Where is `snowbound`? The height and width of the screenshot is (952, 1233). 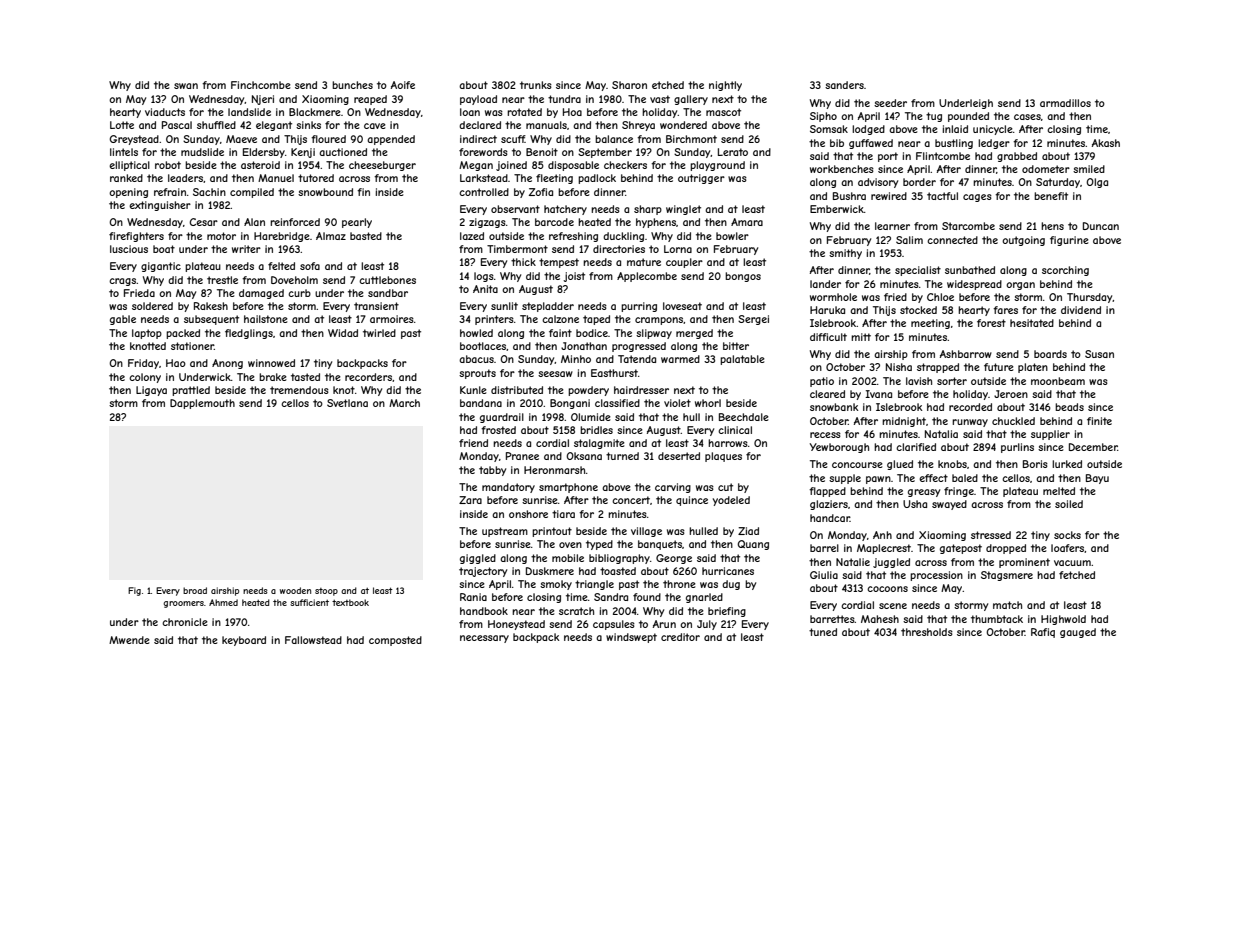 snowbound is located at coordinates (325, 192).
